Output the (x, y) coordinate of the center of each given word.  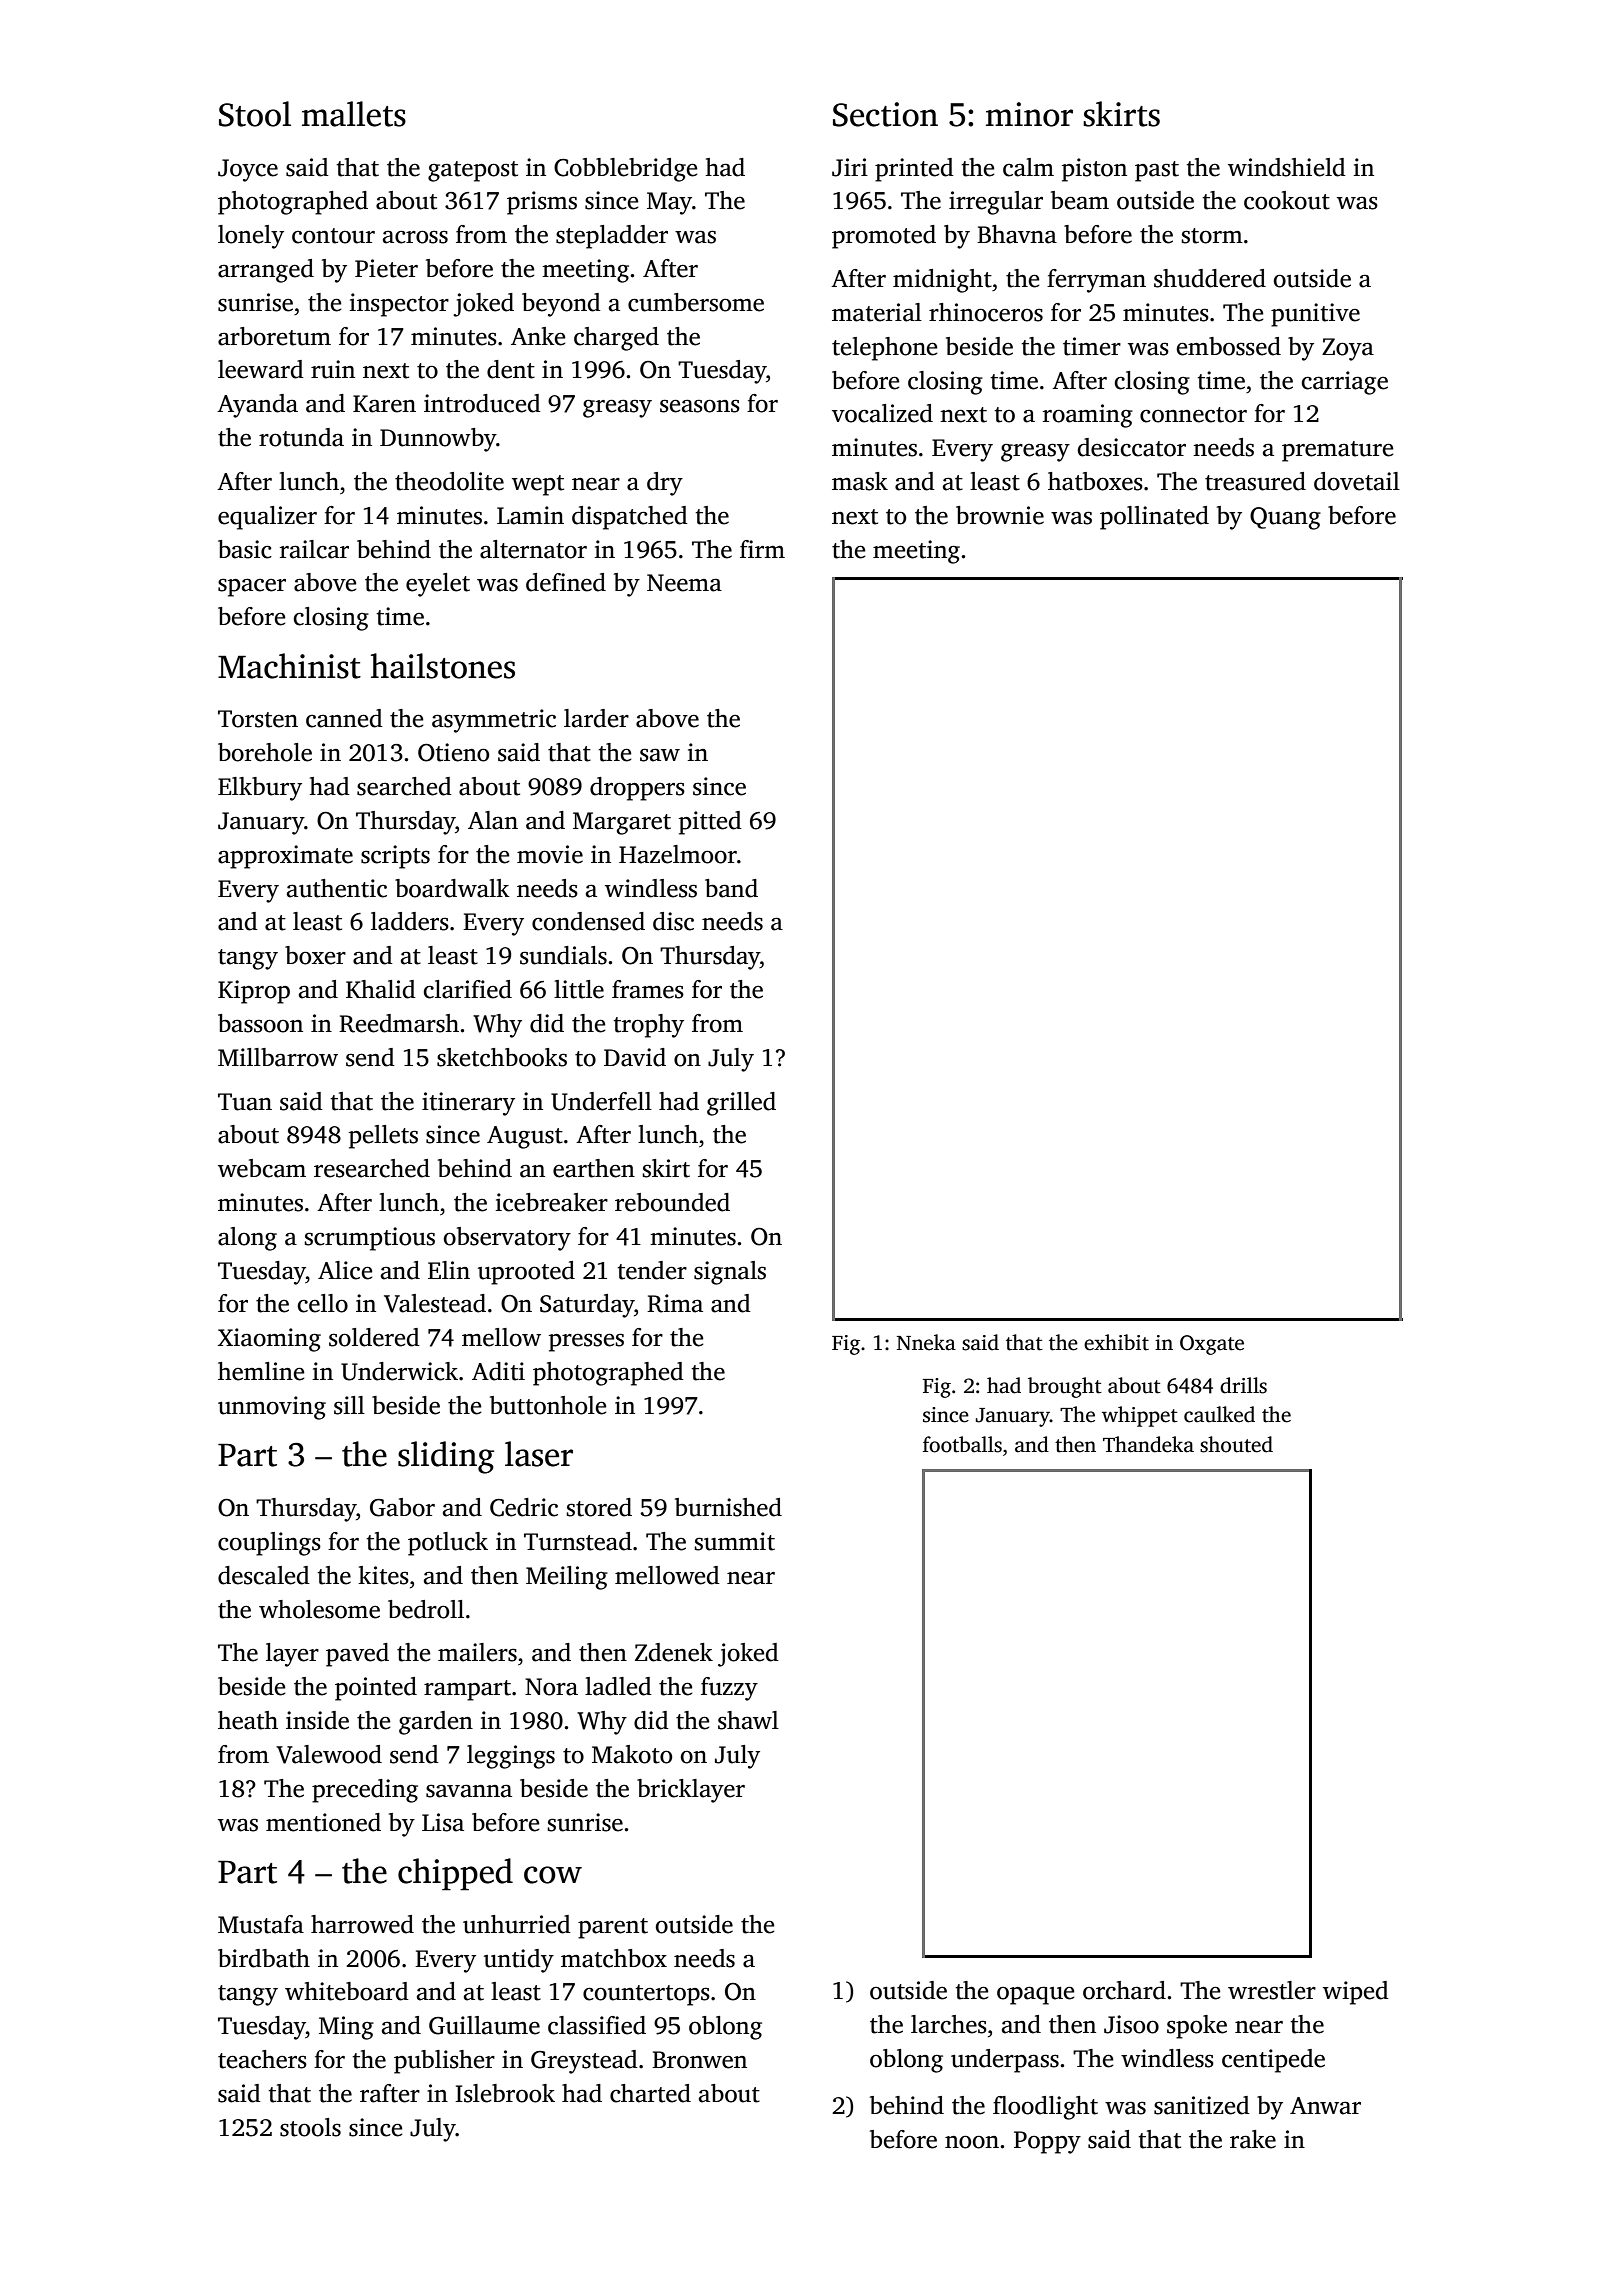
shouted (1236, 1444)
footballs (962, 1444)
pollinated (1154, 518)
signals (730, 1273)
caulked (1219, 1414)
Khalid (381, 989)
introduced (482, 403)
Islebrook (505, 2093)
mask (860, 481)
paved (357, 1655)
